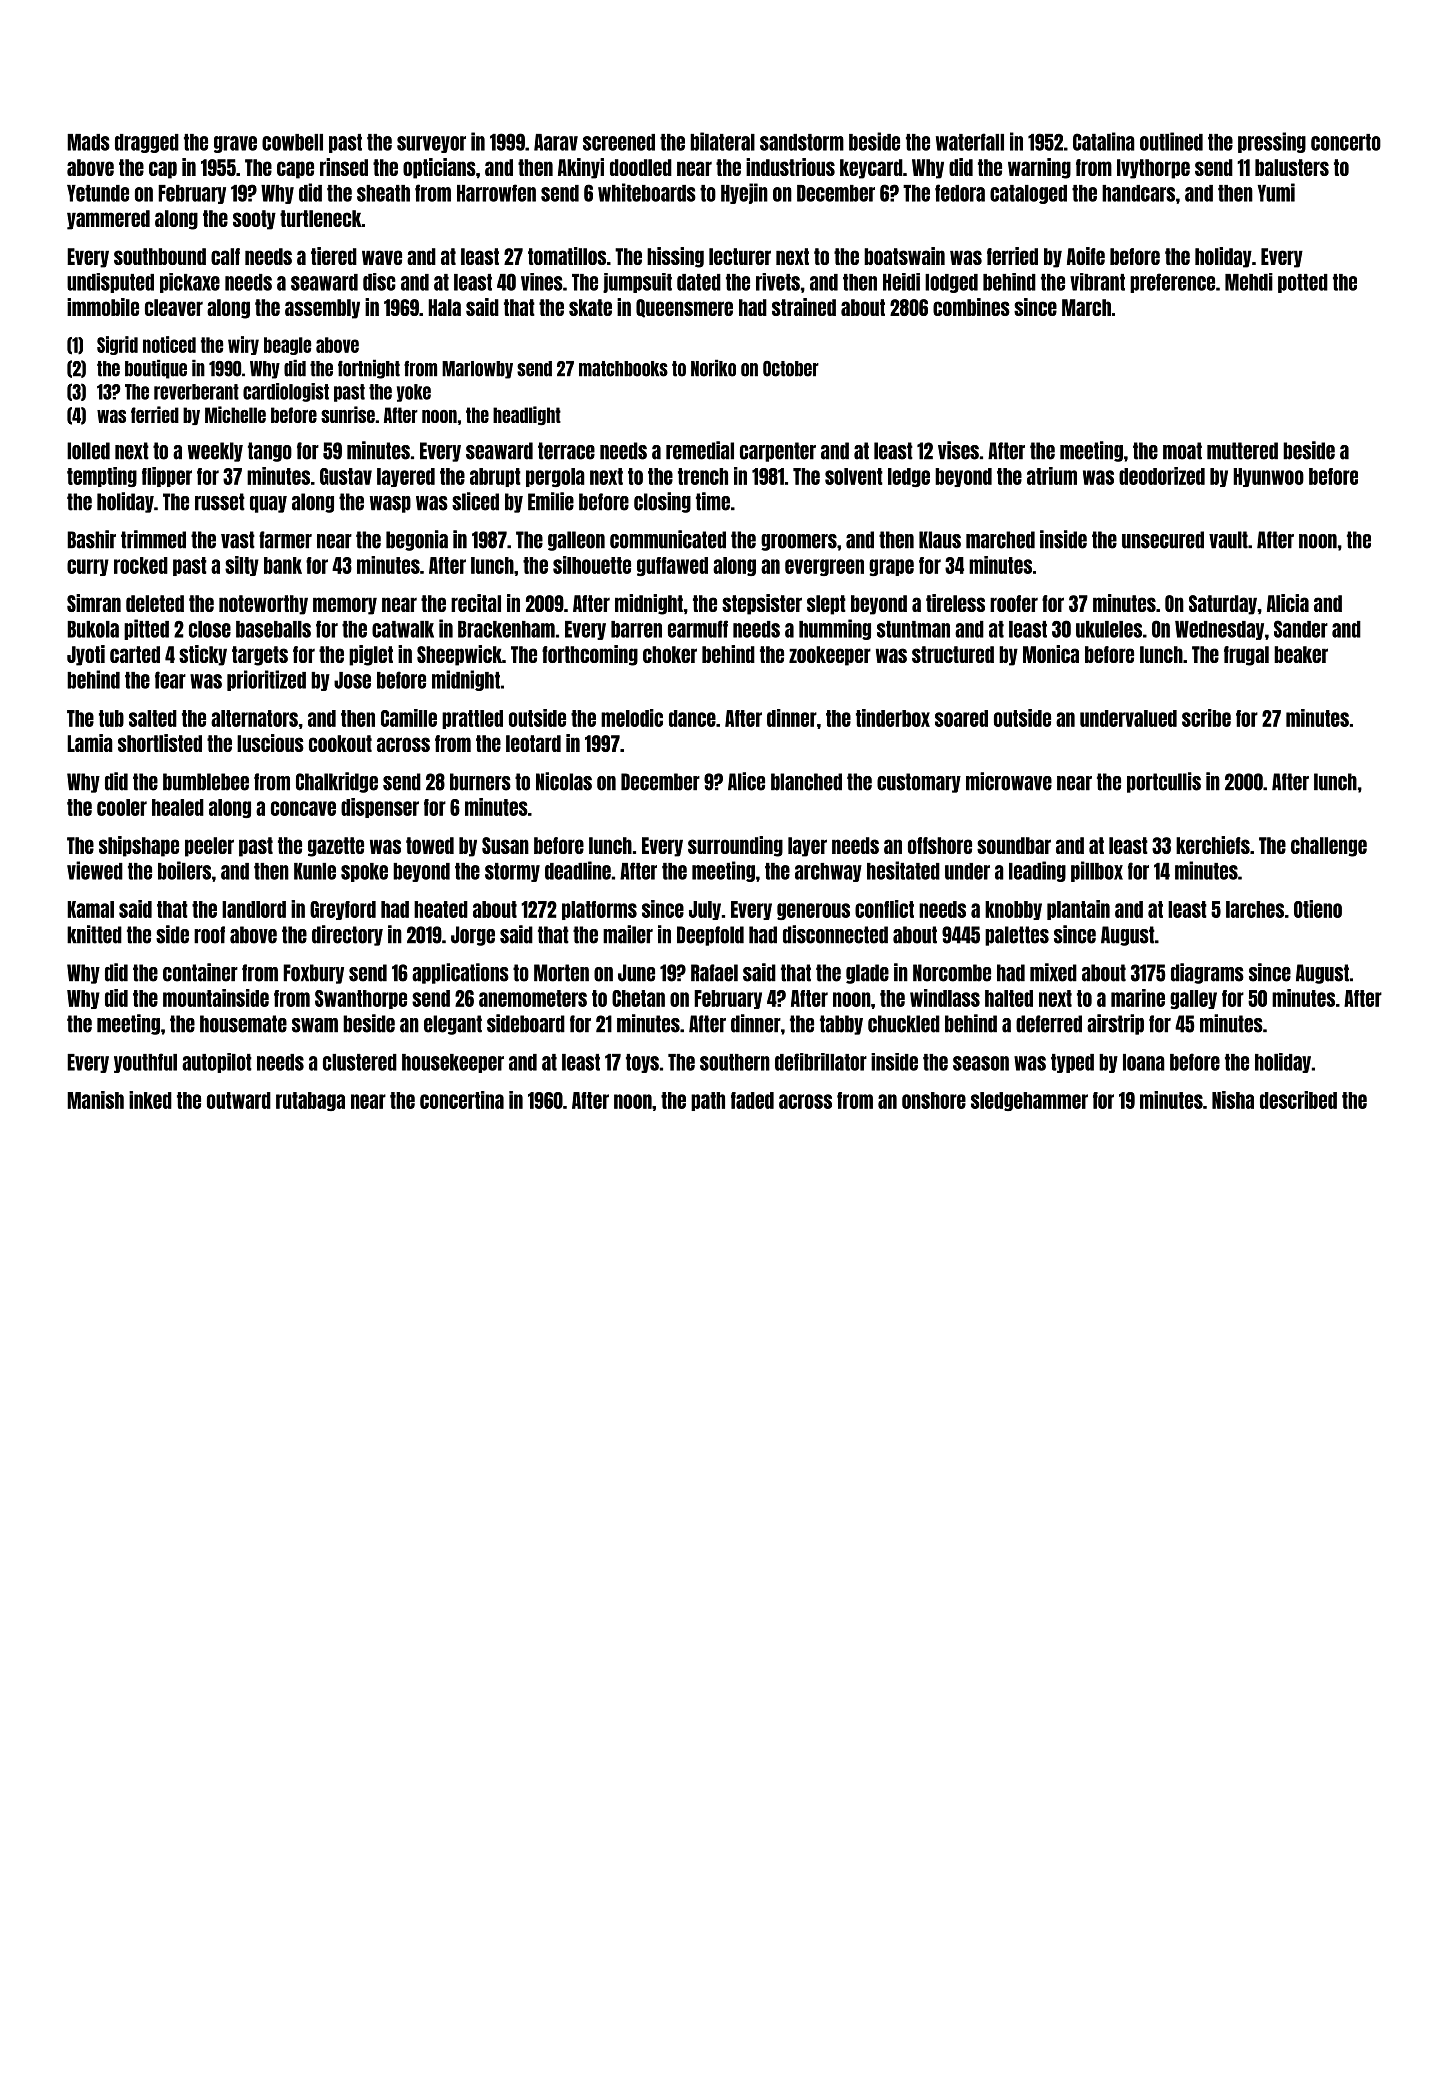 Image resolution: width=1450 pixels, height=2100 pixels. What do you see at coordinates (970, 142) in the screenshot?
I see `waterfall` at bounding box center [970, 142].
